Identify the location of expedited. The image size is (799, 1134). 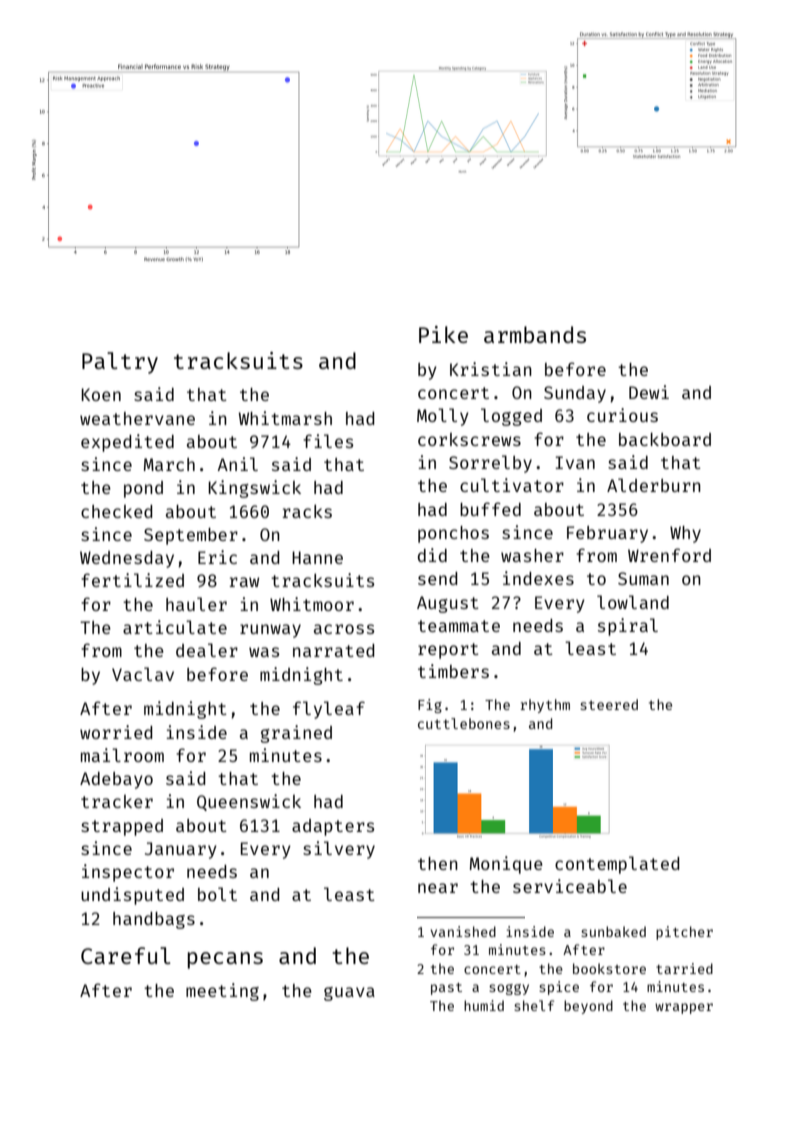
(127, 443).
